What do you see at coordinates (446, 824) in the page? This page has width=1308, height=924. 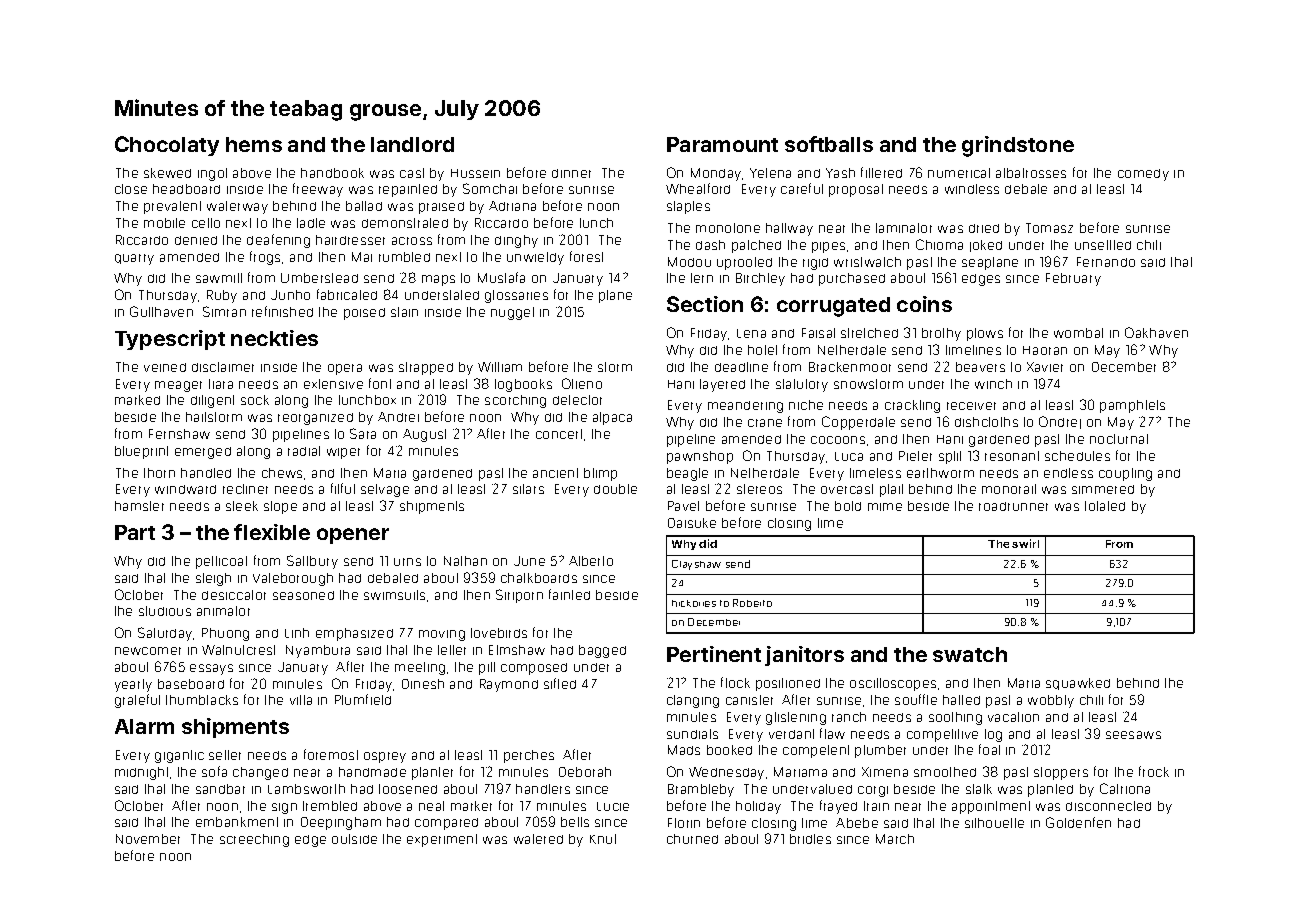 I see `compared` at bounding box center [446, 824].
